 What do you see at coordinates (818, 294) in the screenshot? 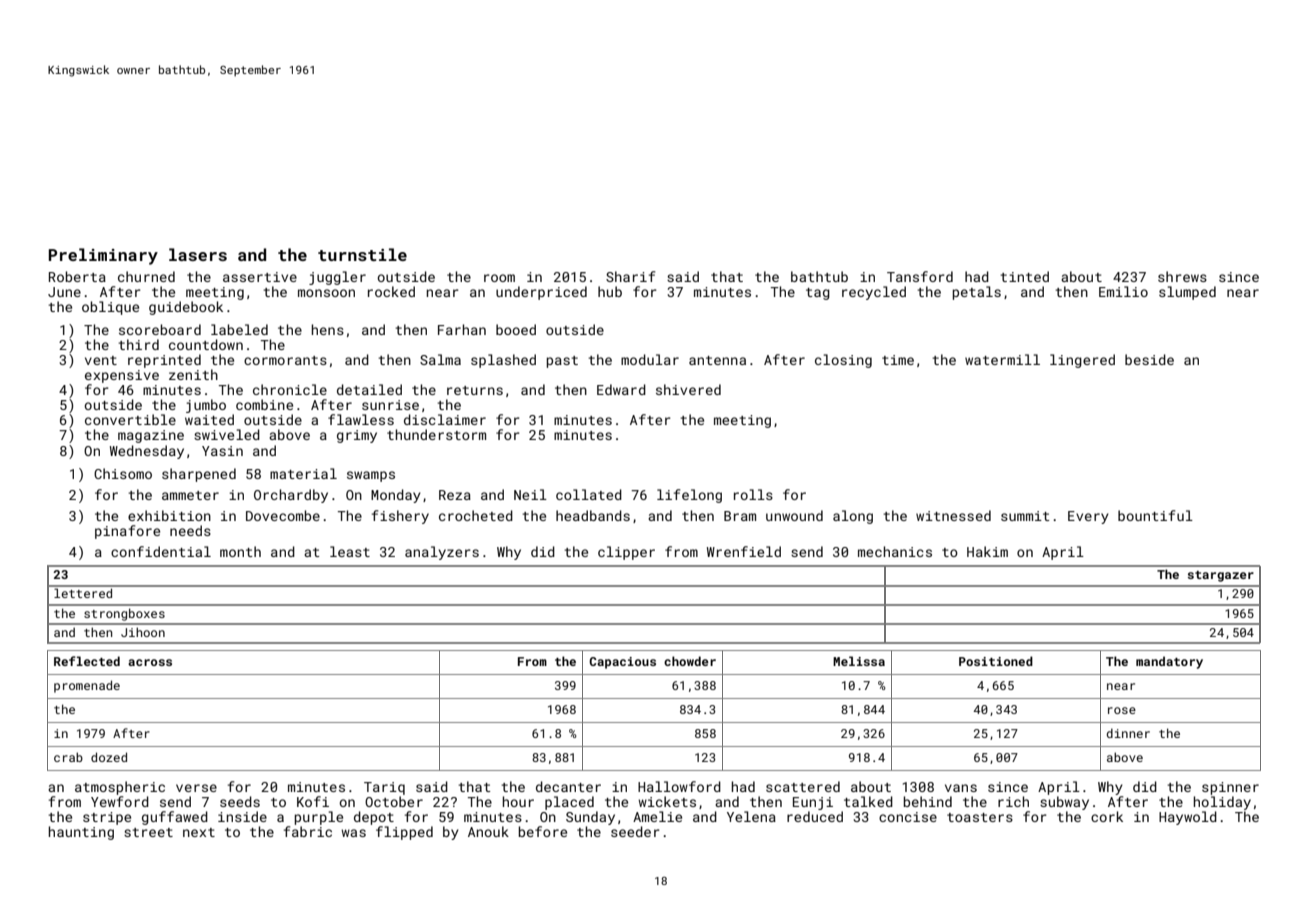
I see `tag` at bounding box center [818, 294].
